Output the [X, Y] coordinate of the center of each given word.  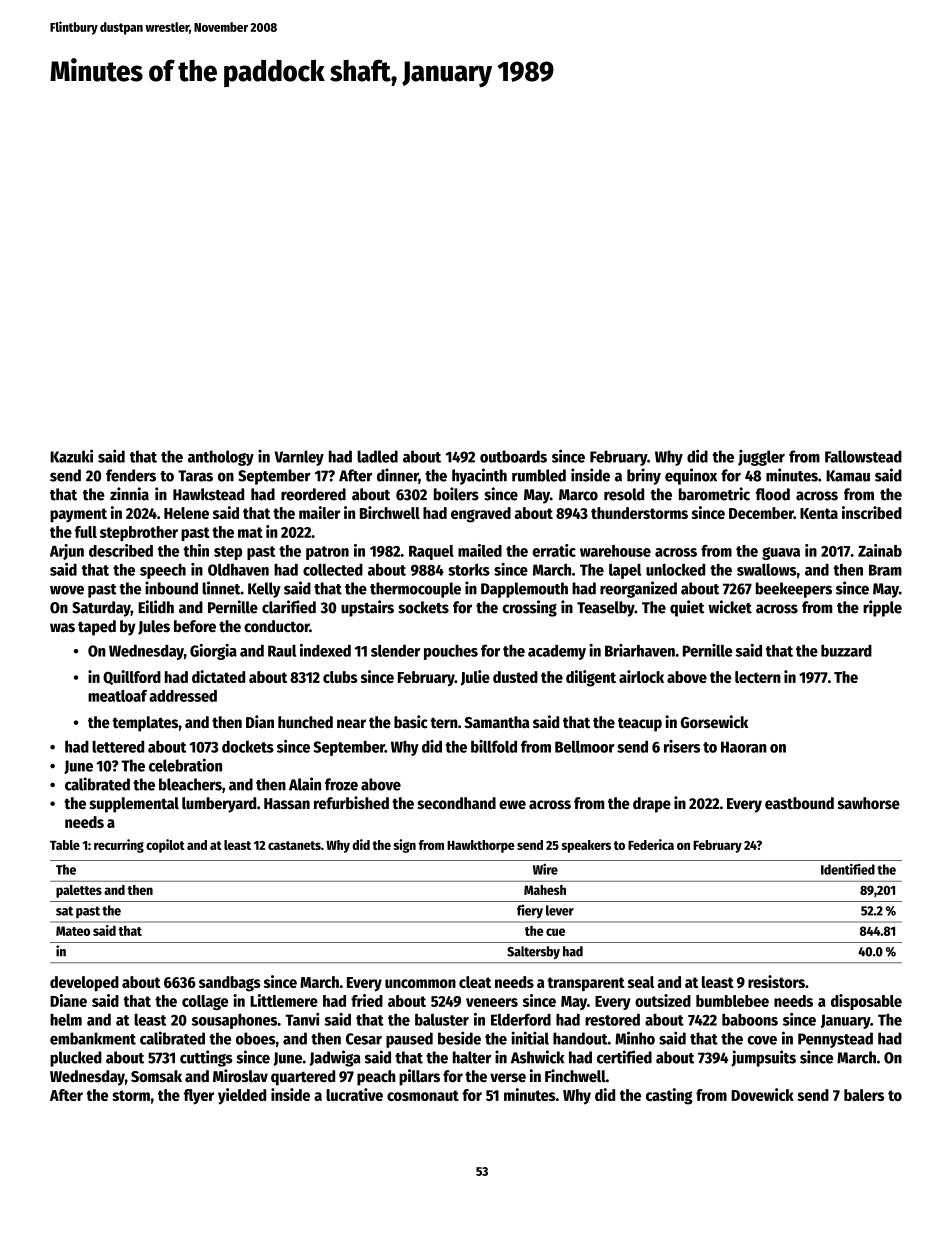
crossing [529, 608]
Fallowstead [863, 456]
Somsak [156, 1076]
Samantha [497, 722]
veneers [492, 1002]
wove [67, 590]
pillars [419, 1077]
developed [84, 984]
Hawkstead [208, 494]
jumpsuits [763, 1058]
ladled [377, 456]
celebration [185, 765]
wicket [730, 607]
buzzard [846, 650]
